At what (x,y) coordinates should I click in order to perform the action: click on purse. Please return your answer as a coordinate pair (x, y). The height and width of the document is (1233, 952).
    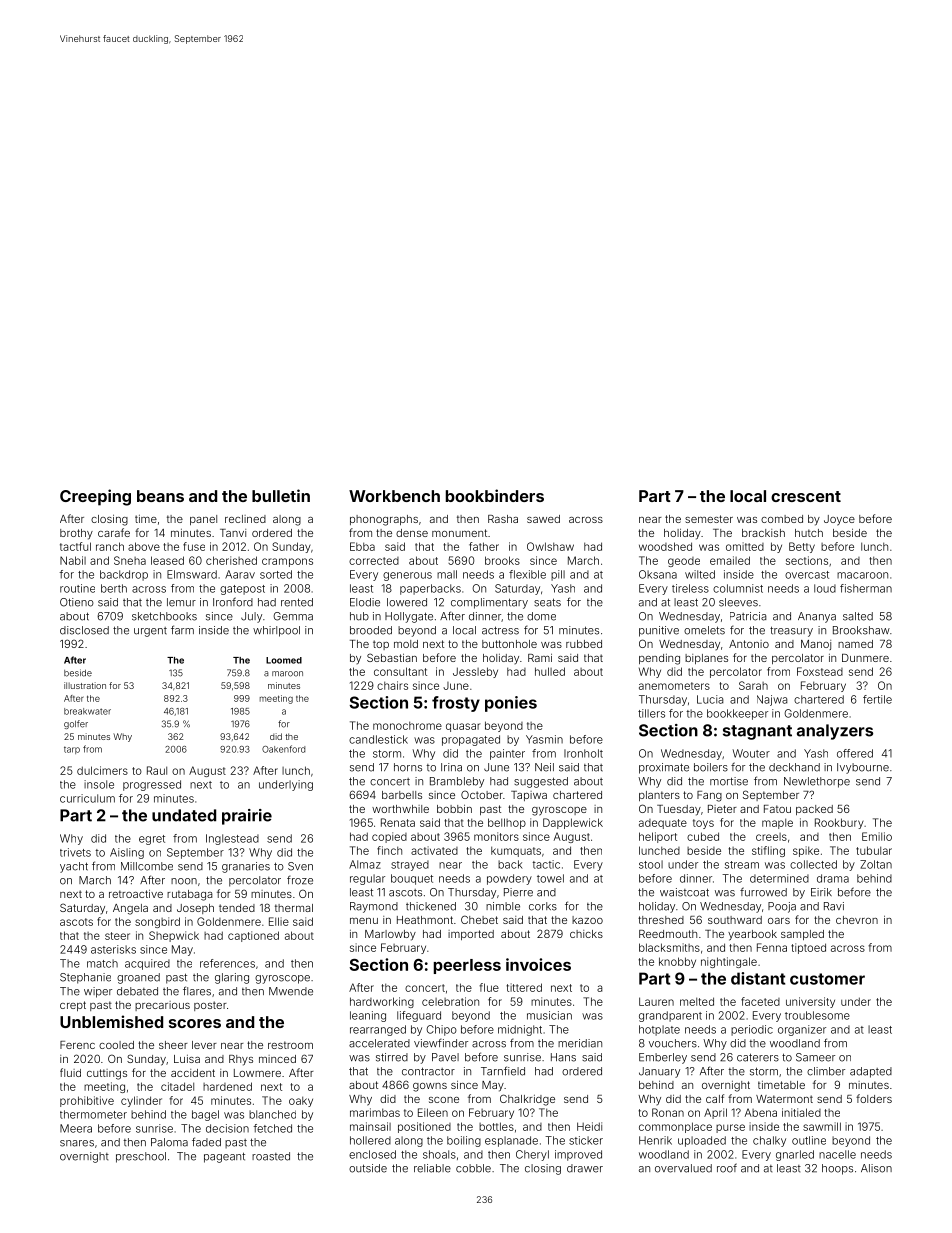
    Looking at the image, I should click on (730, 1128).
